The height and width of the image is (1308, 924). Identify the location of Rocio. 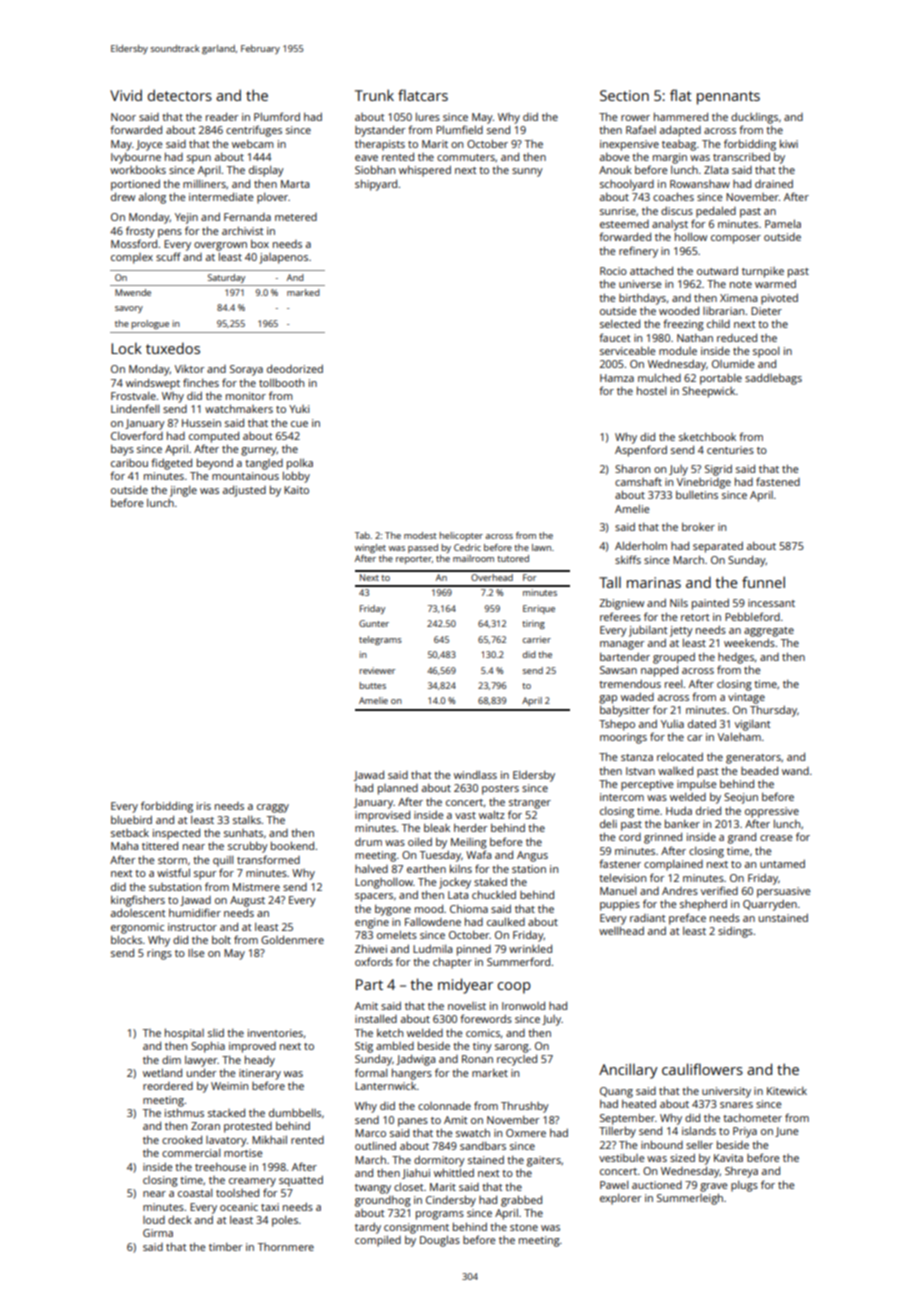
(613, 271).
